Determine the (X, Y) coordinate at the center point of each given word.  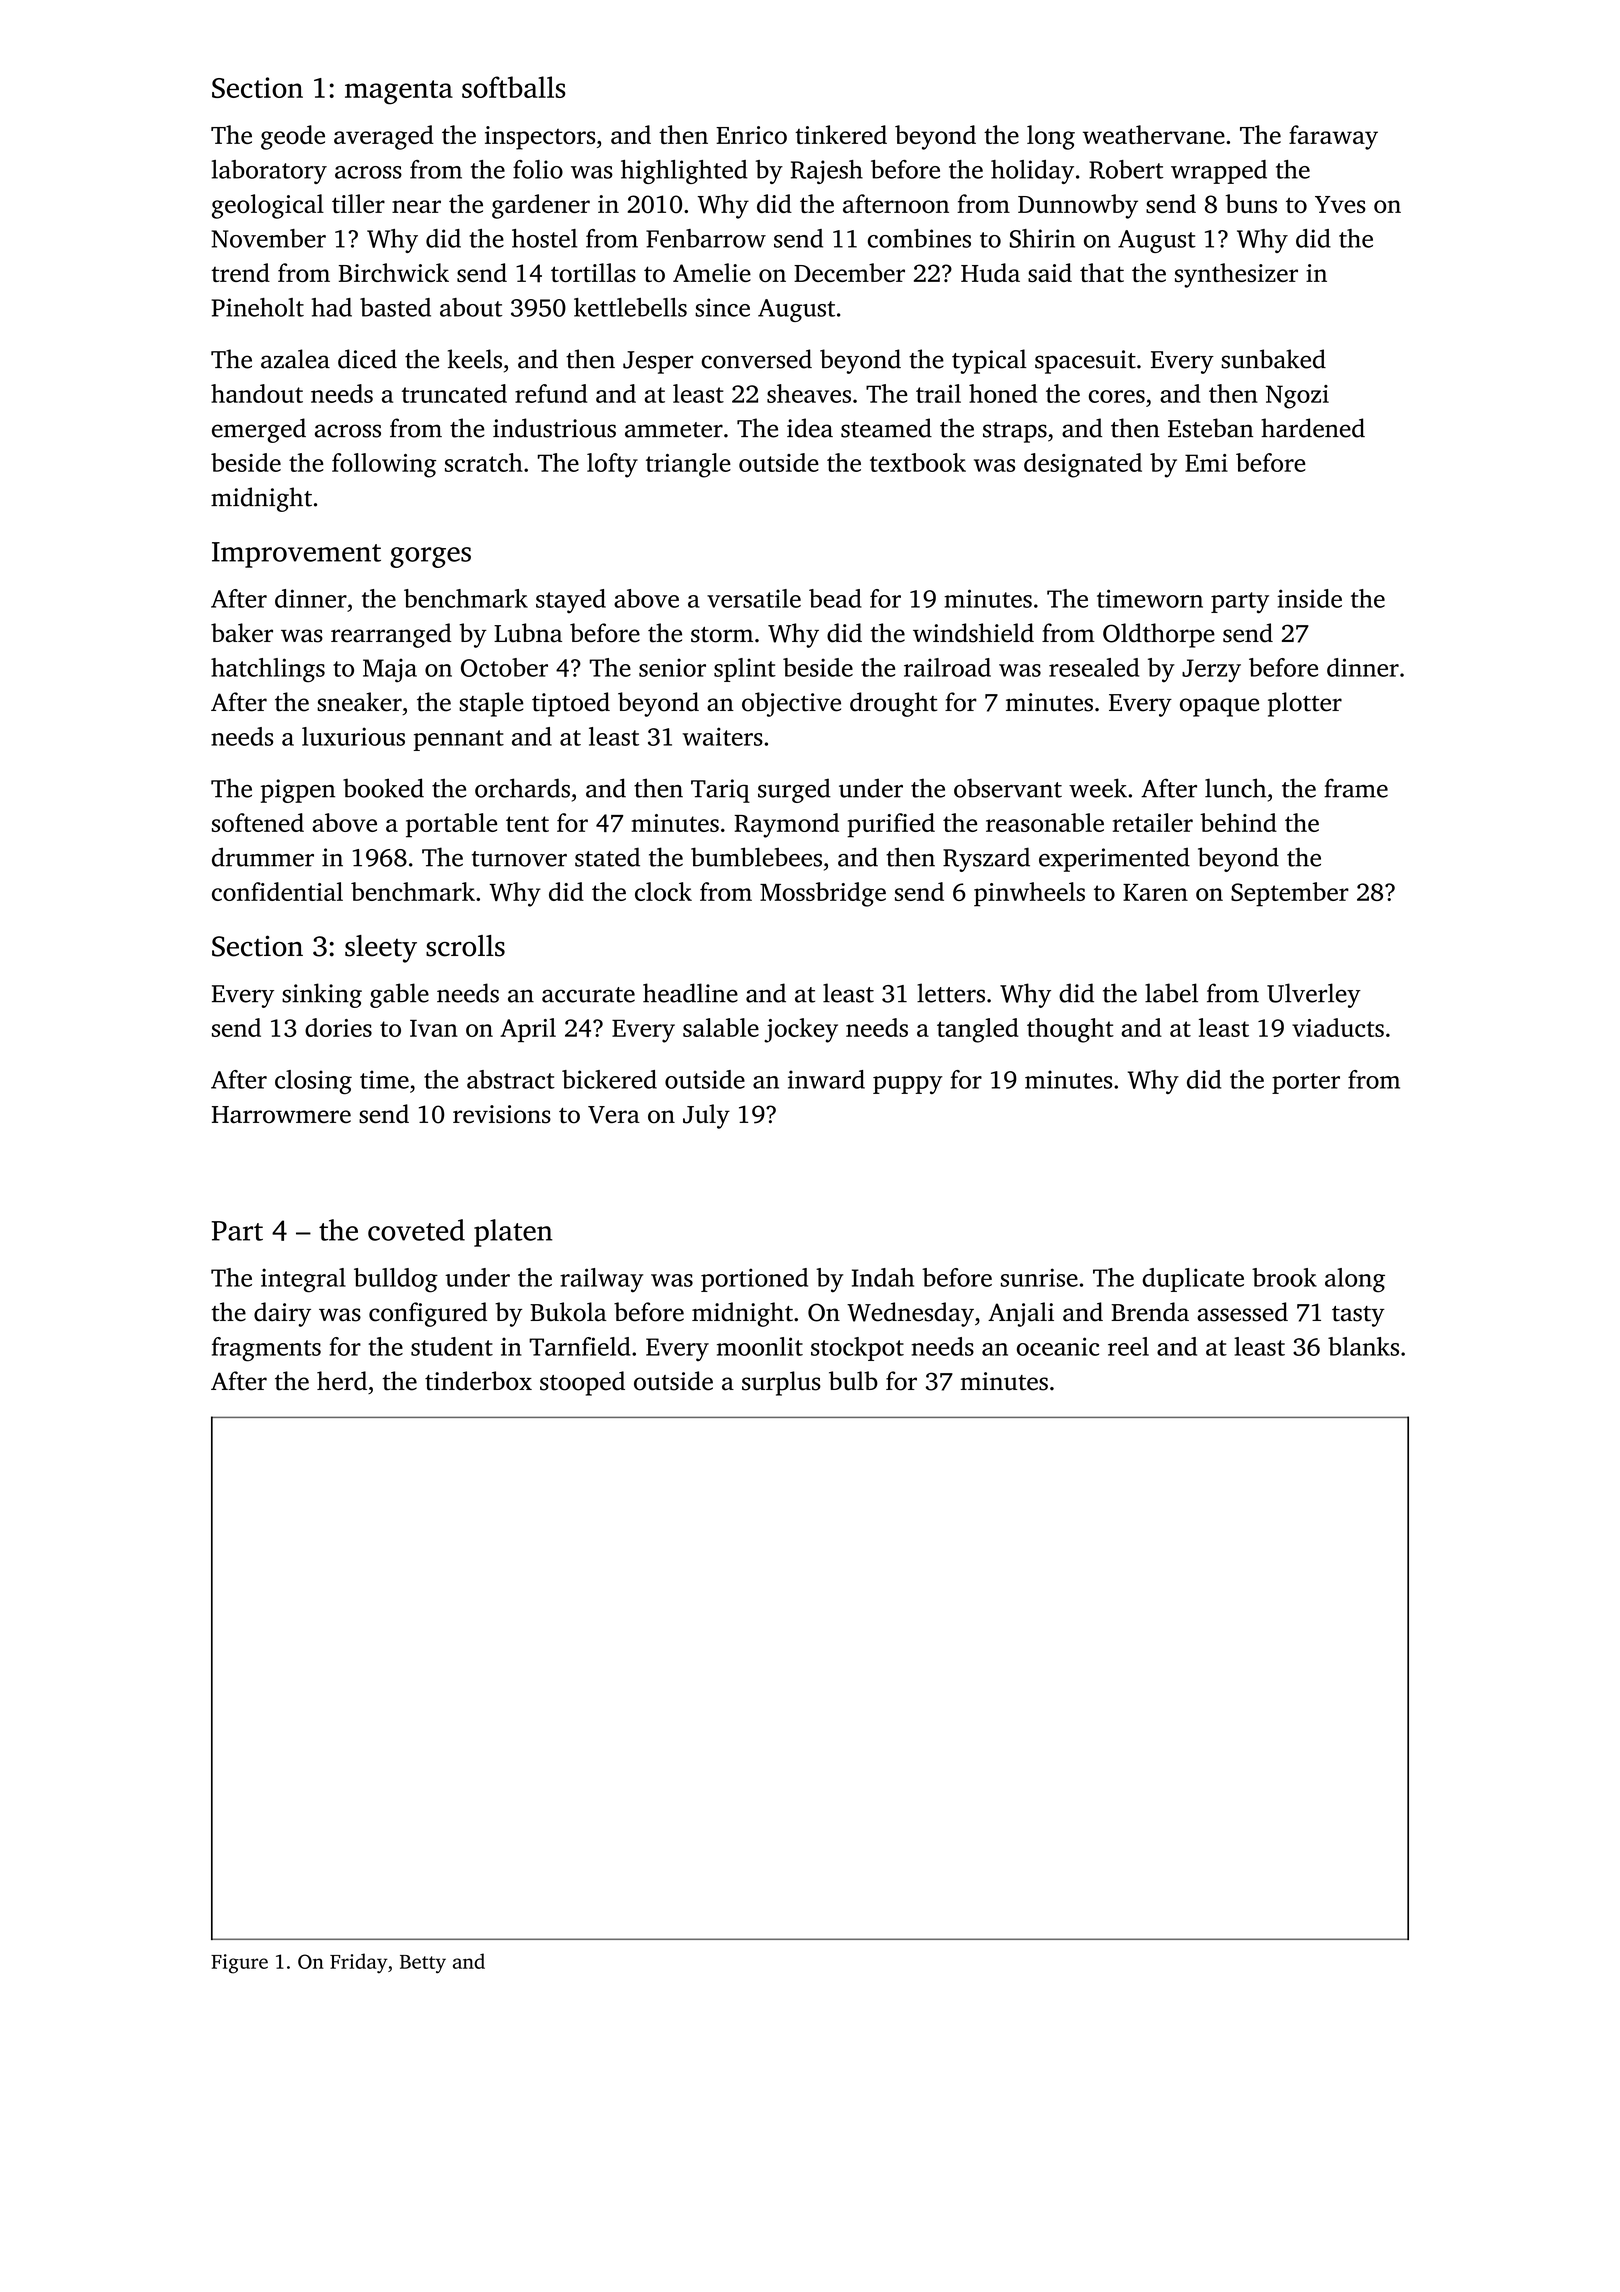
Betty (423, 1964)
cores (1117, 396)
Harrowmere (281, 1115)
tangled (978, 1030)
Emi (1206, 463)
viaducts (1338, 1027)
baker (242, 633)
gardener (541, 206)
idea (810, 428)
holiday (1032, 172)
